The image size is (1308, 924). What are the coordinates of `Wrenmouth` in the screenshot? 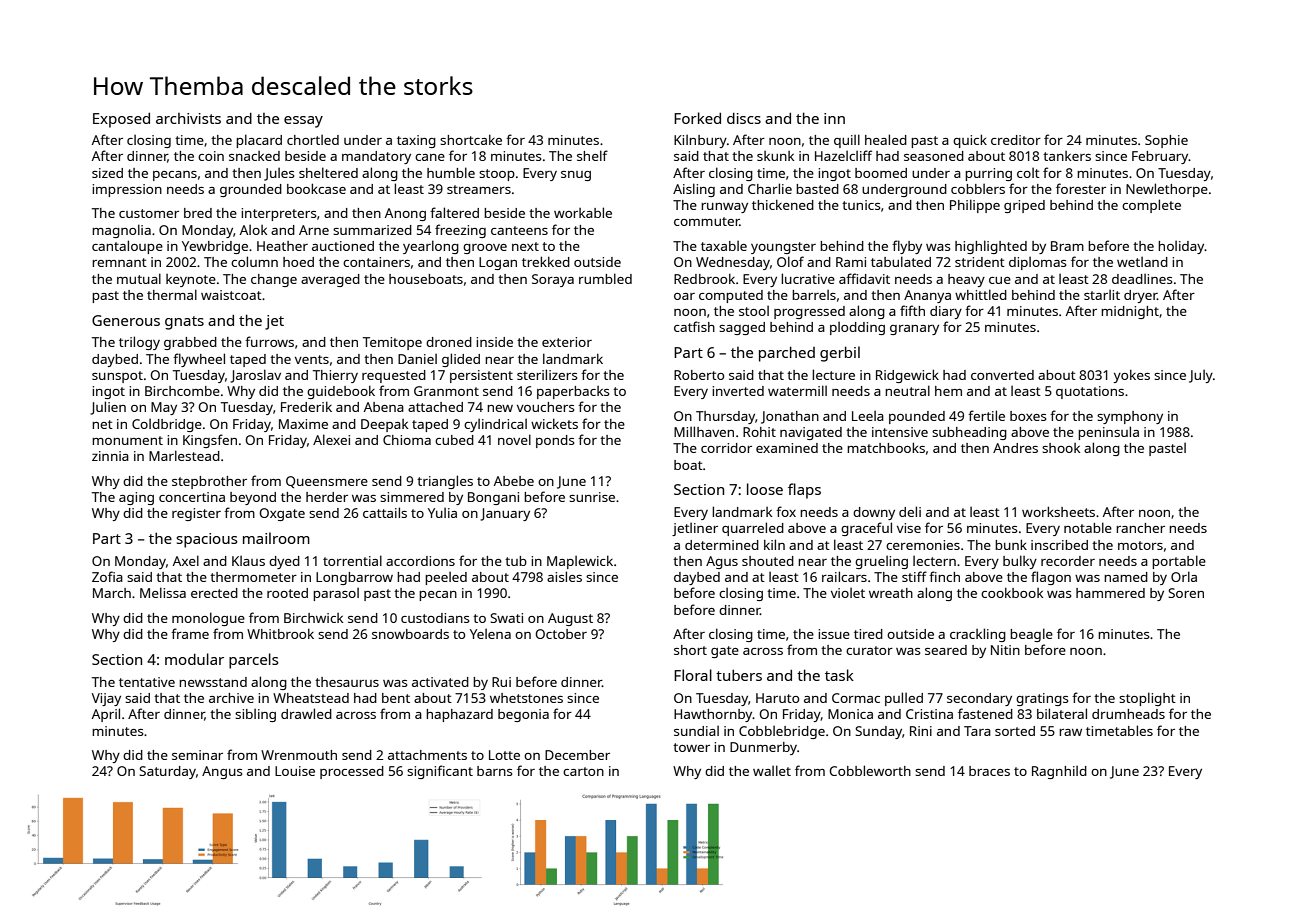 It's located at (299, 755).
